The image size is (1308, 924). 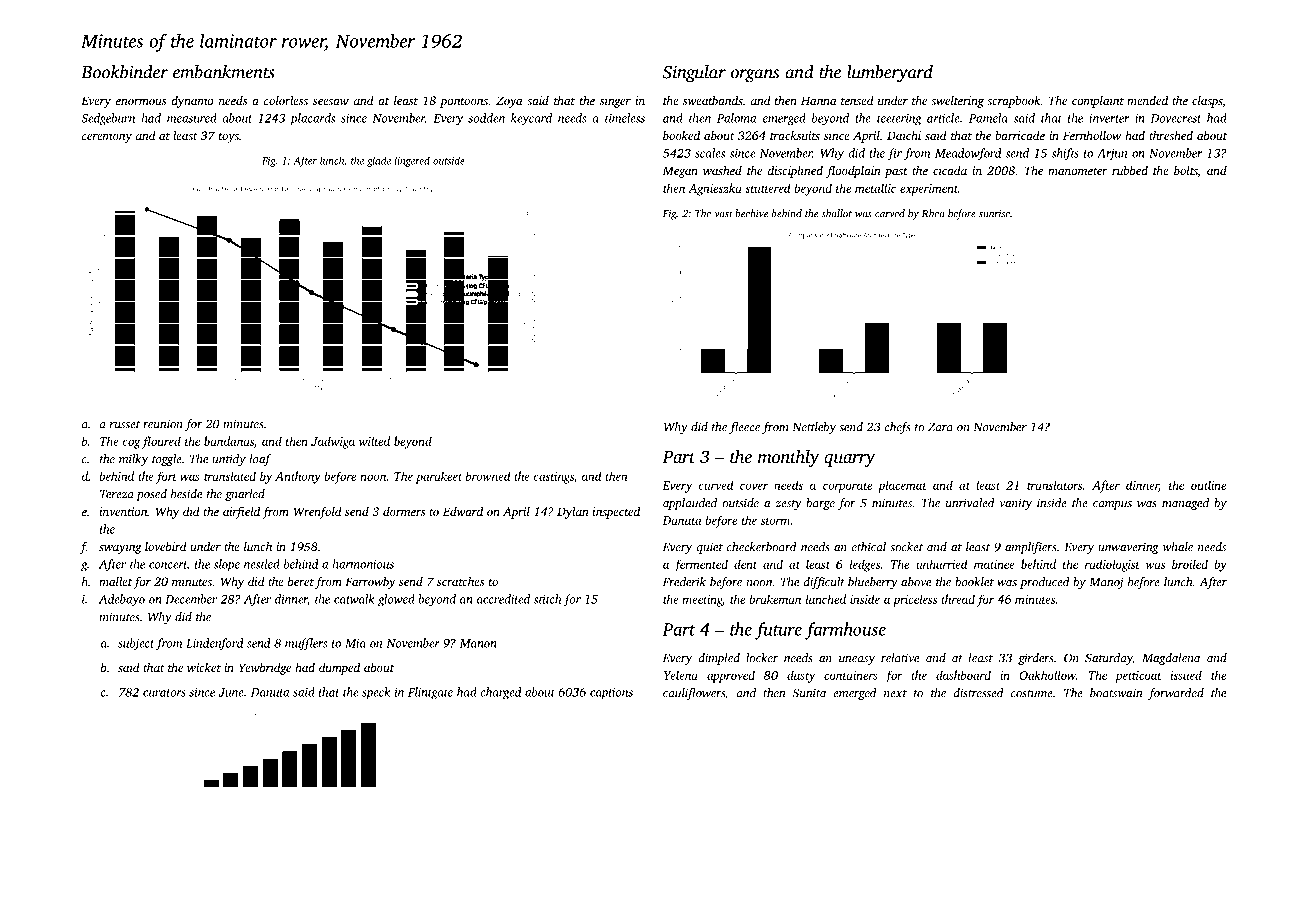 What do you see at coordinates (611, 694) in the screenshot?
I see `captions` at bounding box center [611, 694].
